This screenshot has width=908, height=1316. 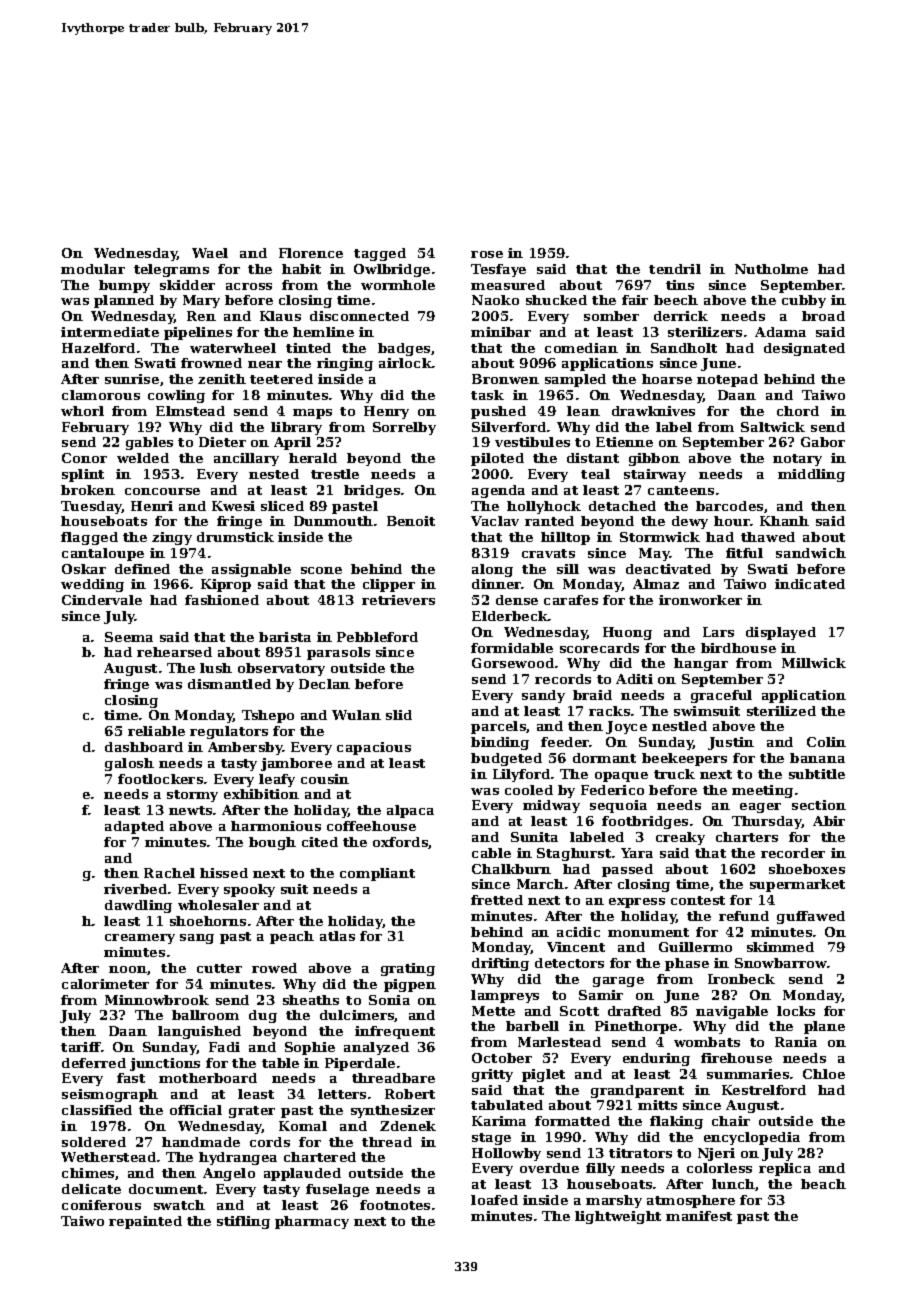 What do you see at coordinates (823, 442) in the screenshot?
I see `Gabor` at bounding box center [823, 442].
